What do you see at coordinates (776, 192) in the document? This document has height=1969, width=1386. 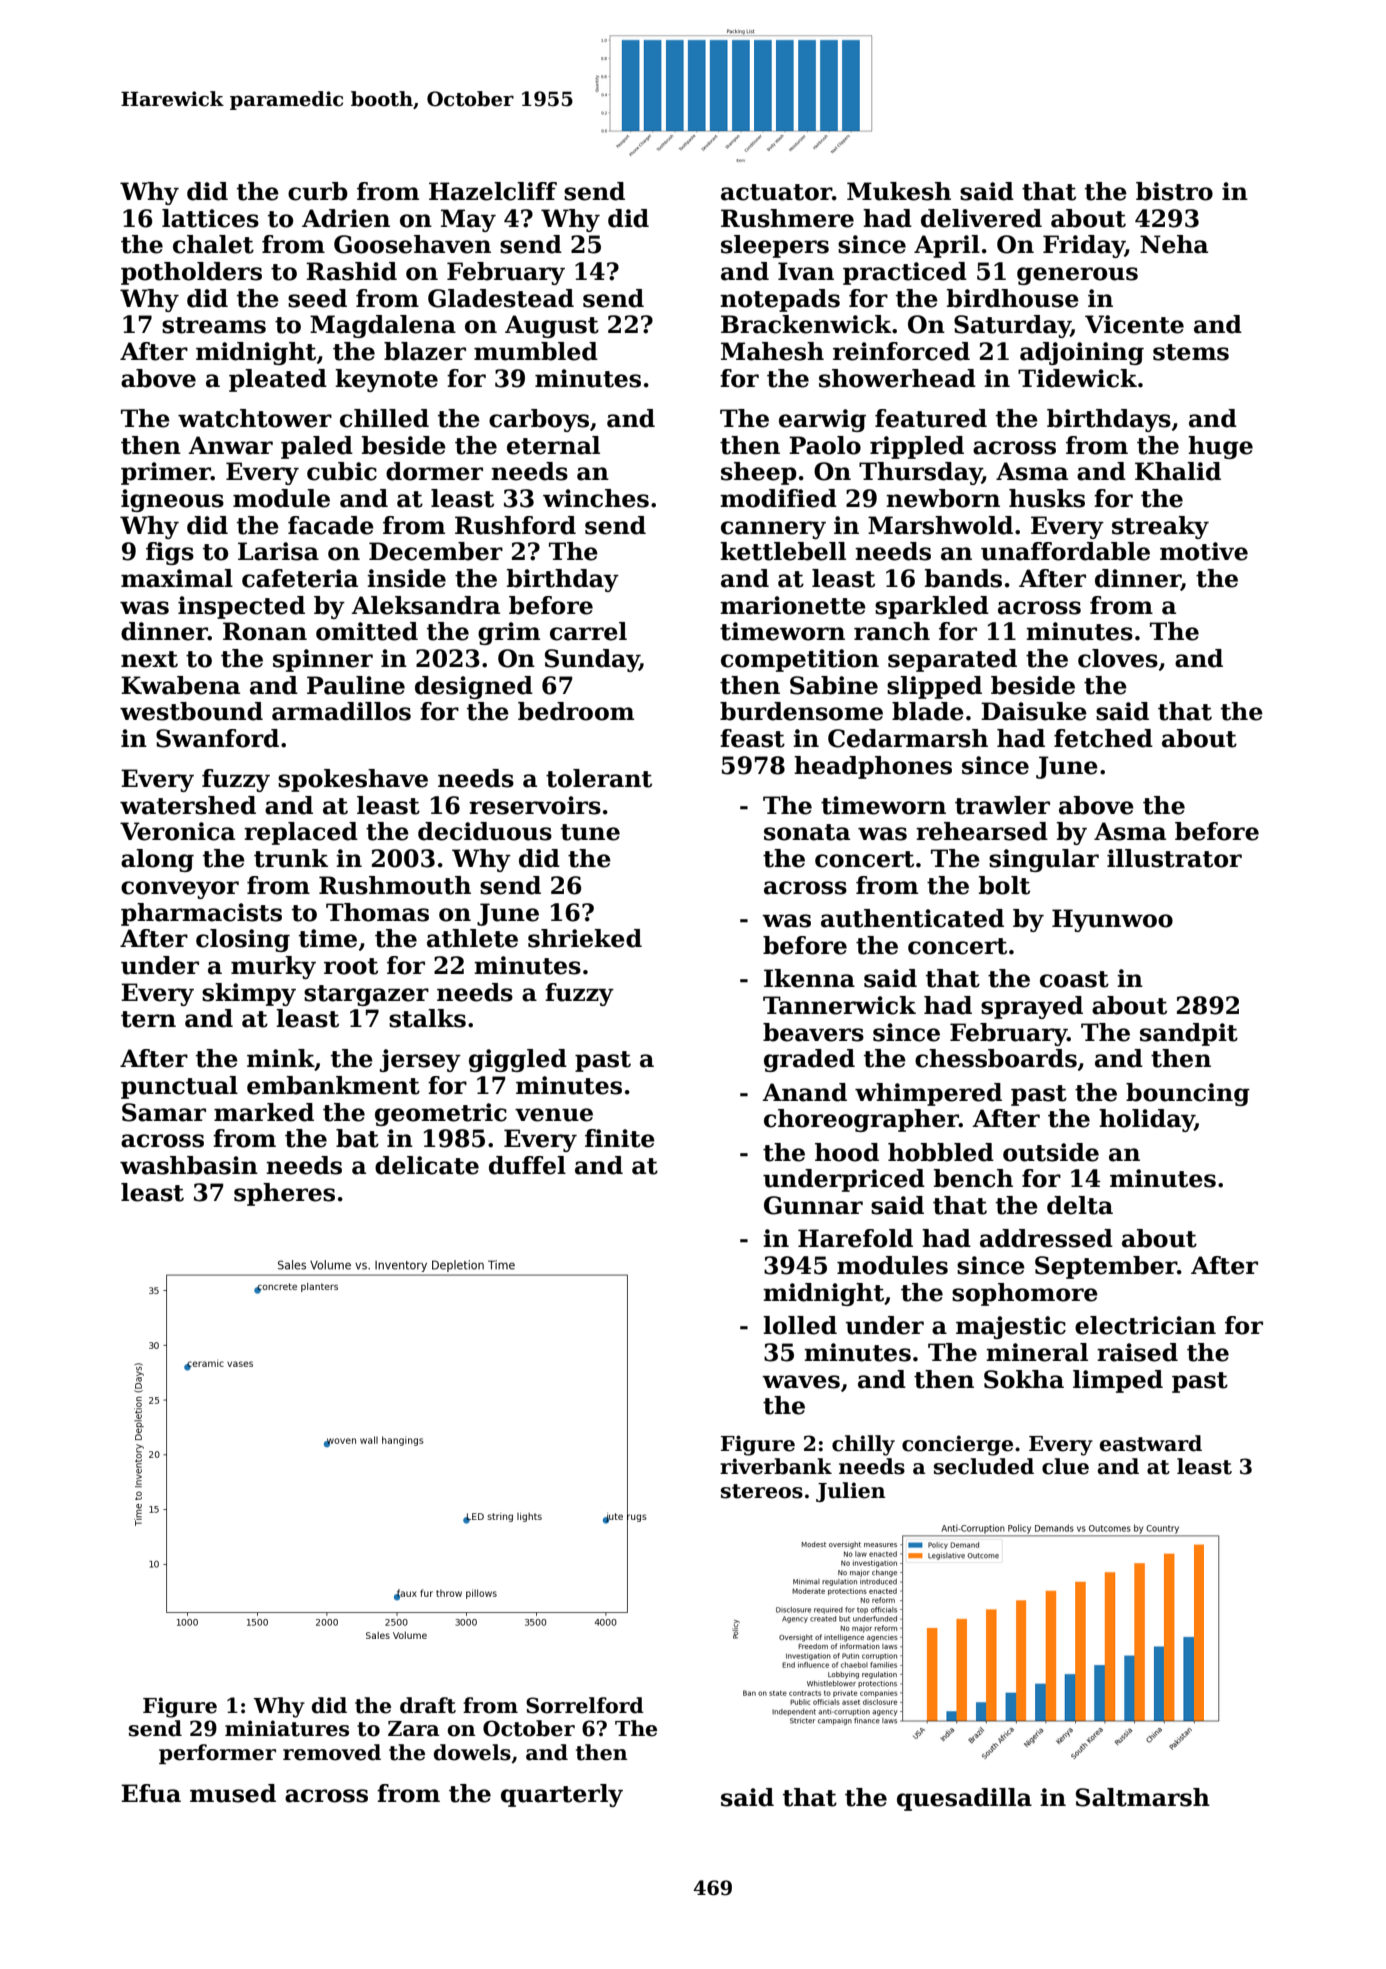 I see `actuator` at bounding box center [776, 192].
